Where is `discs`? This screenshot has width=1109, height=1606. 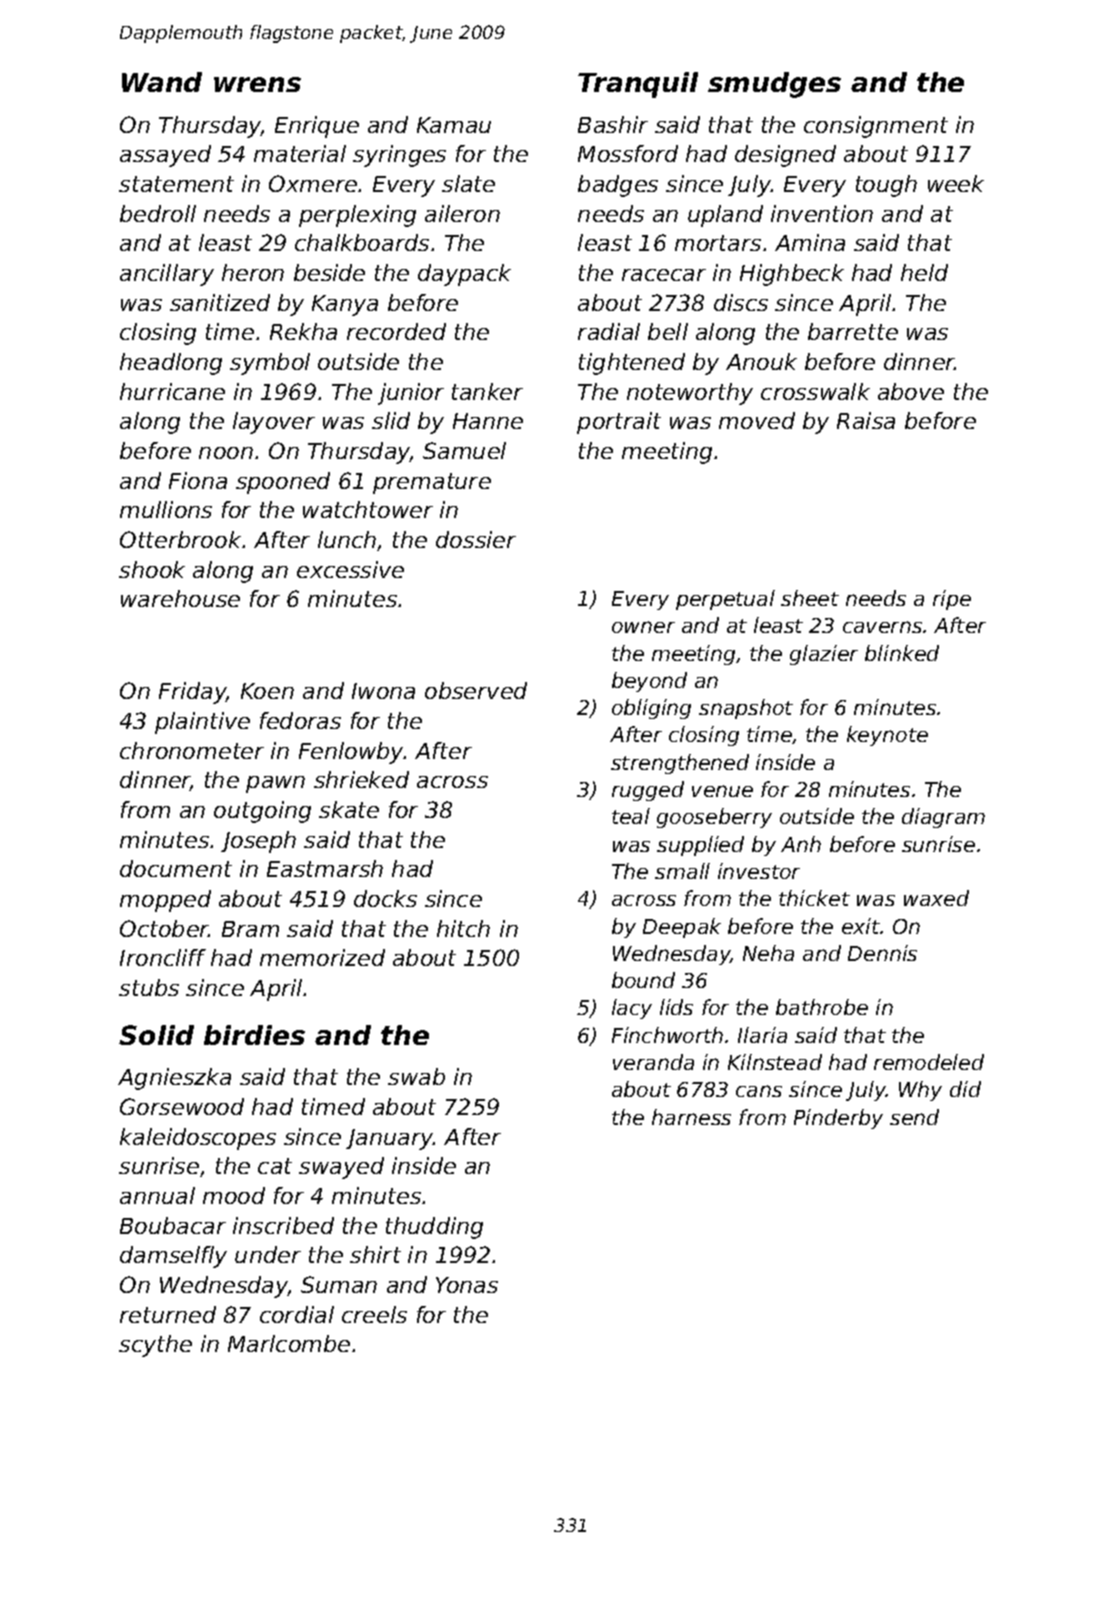 discs is located at coordinates (741, 302).
